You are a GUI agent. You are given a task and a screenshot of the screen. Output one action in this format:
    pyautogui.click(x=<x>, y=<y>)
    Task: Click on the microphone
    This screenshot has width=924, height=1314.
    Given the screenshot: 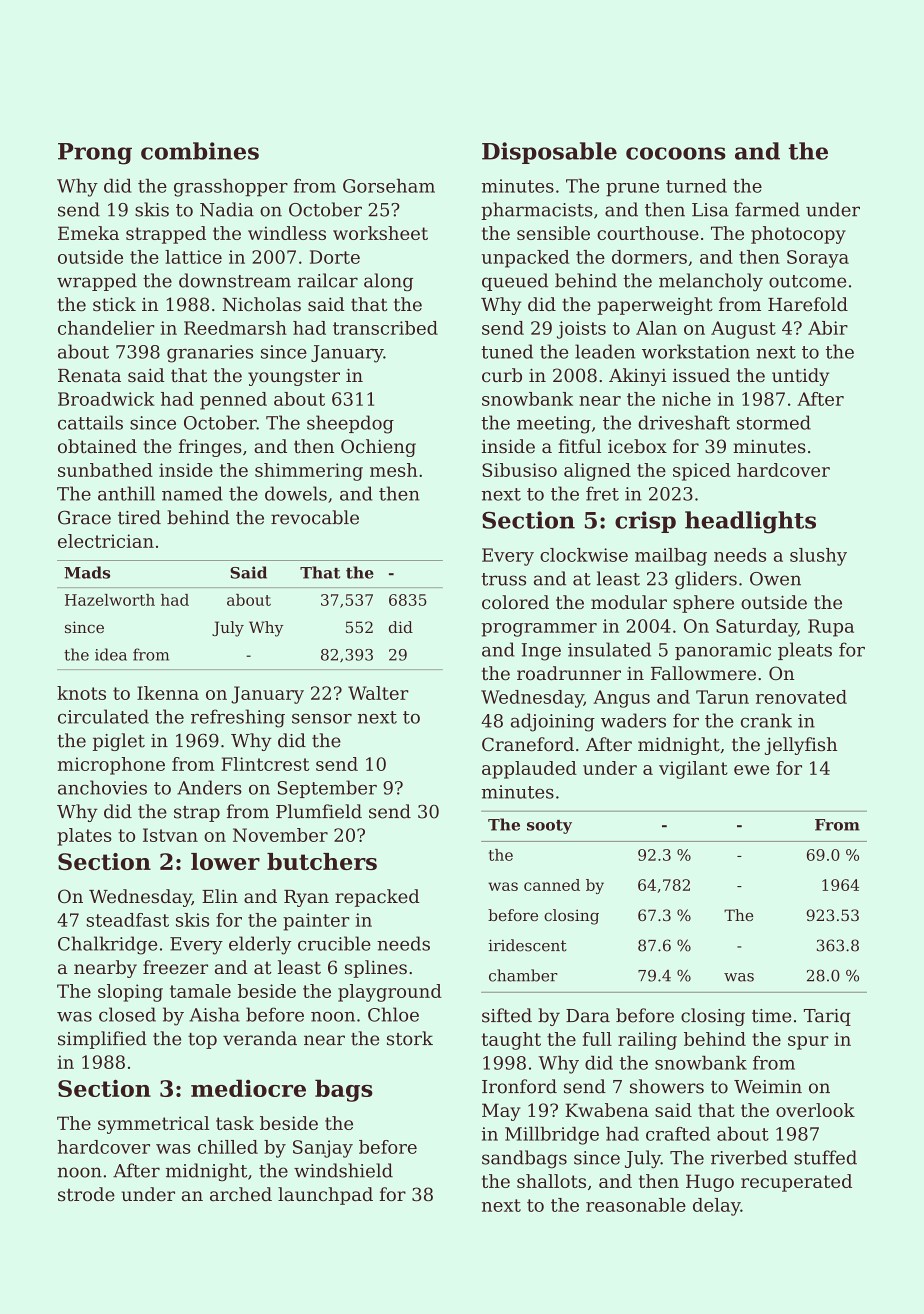 What is the action you would take?
    pyautogui.click(x=111, y=766)
